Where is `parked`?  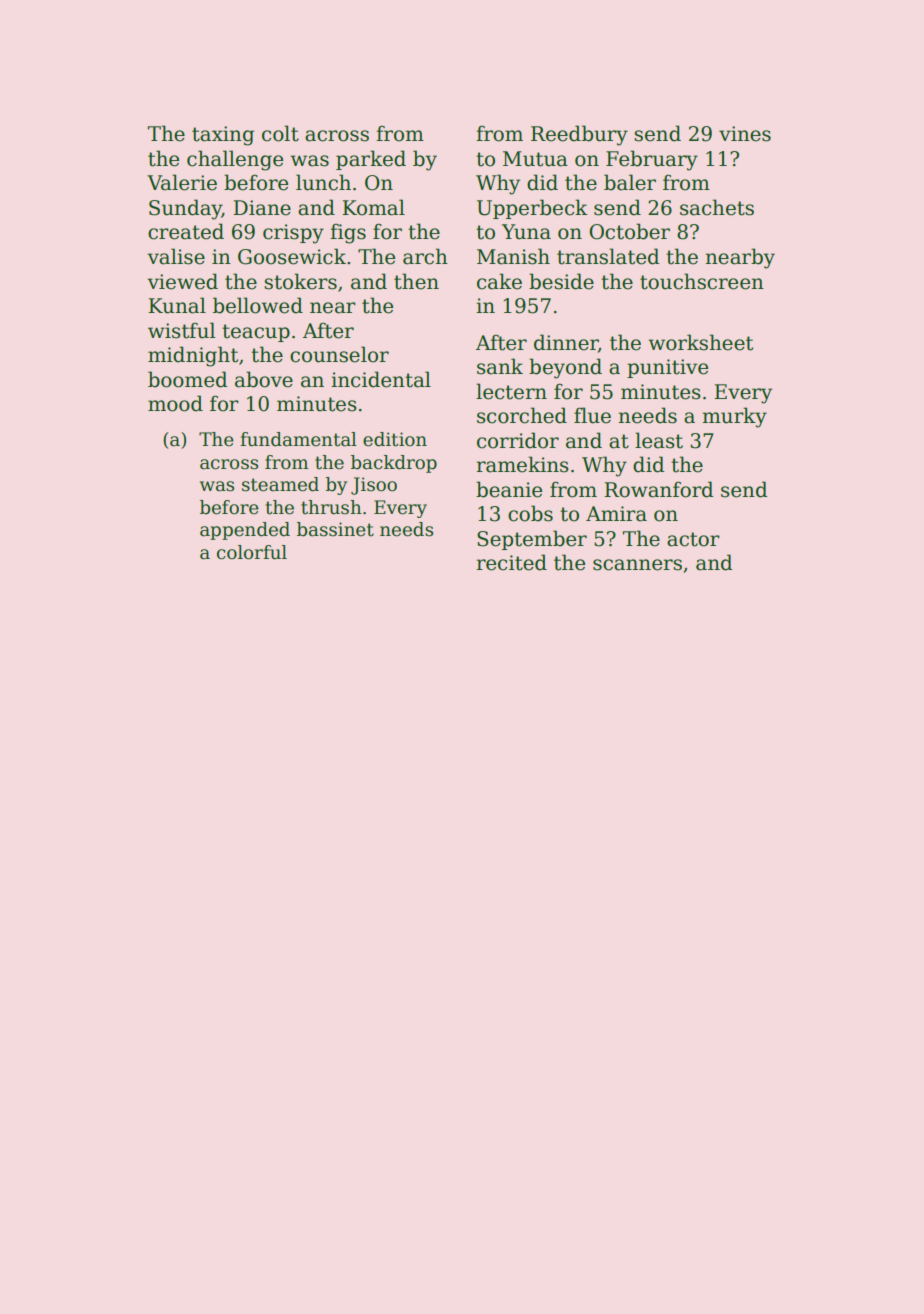
parked is located at coordinates (371, 160).
